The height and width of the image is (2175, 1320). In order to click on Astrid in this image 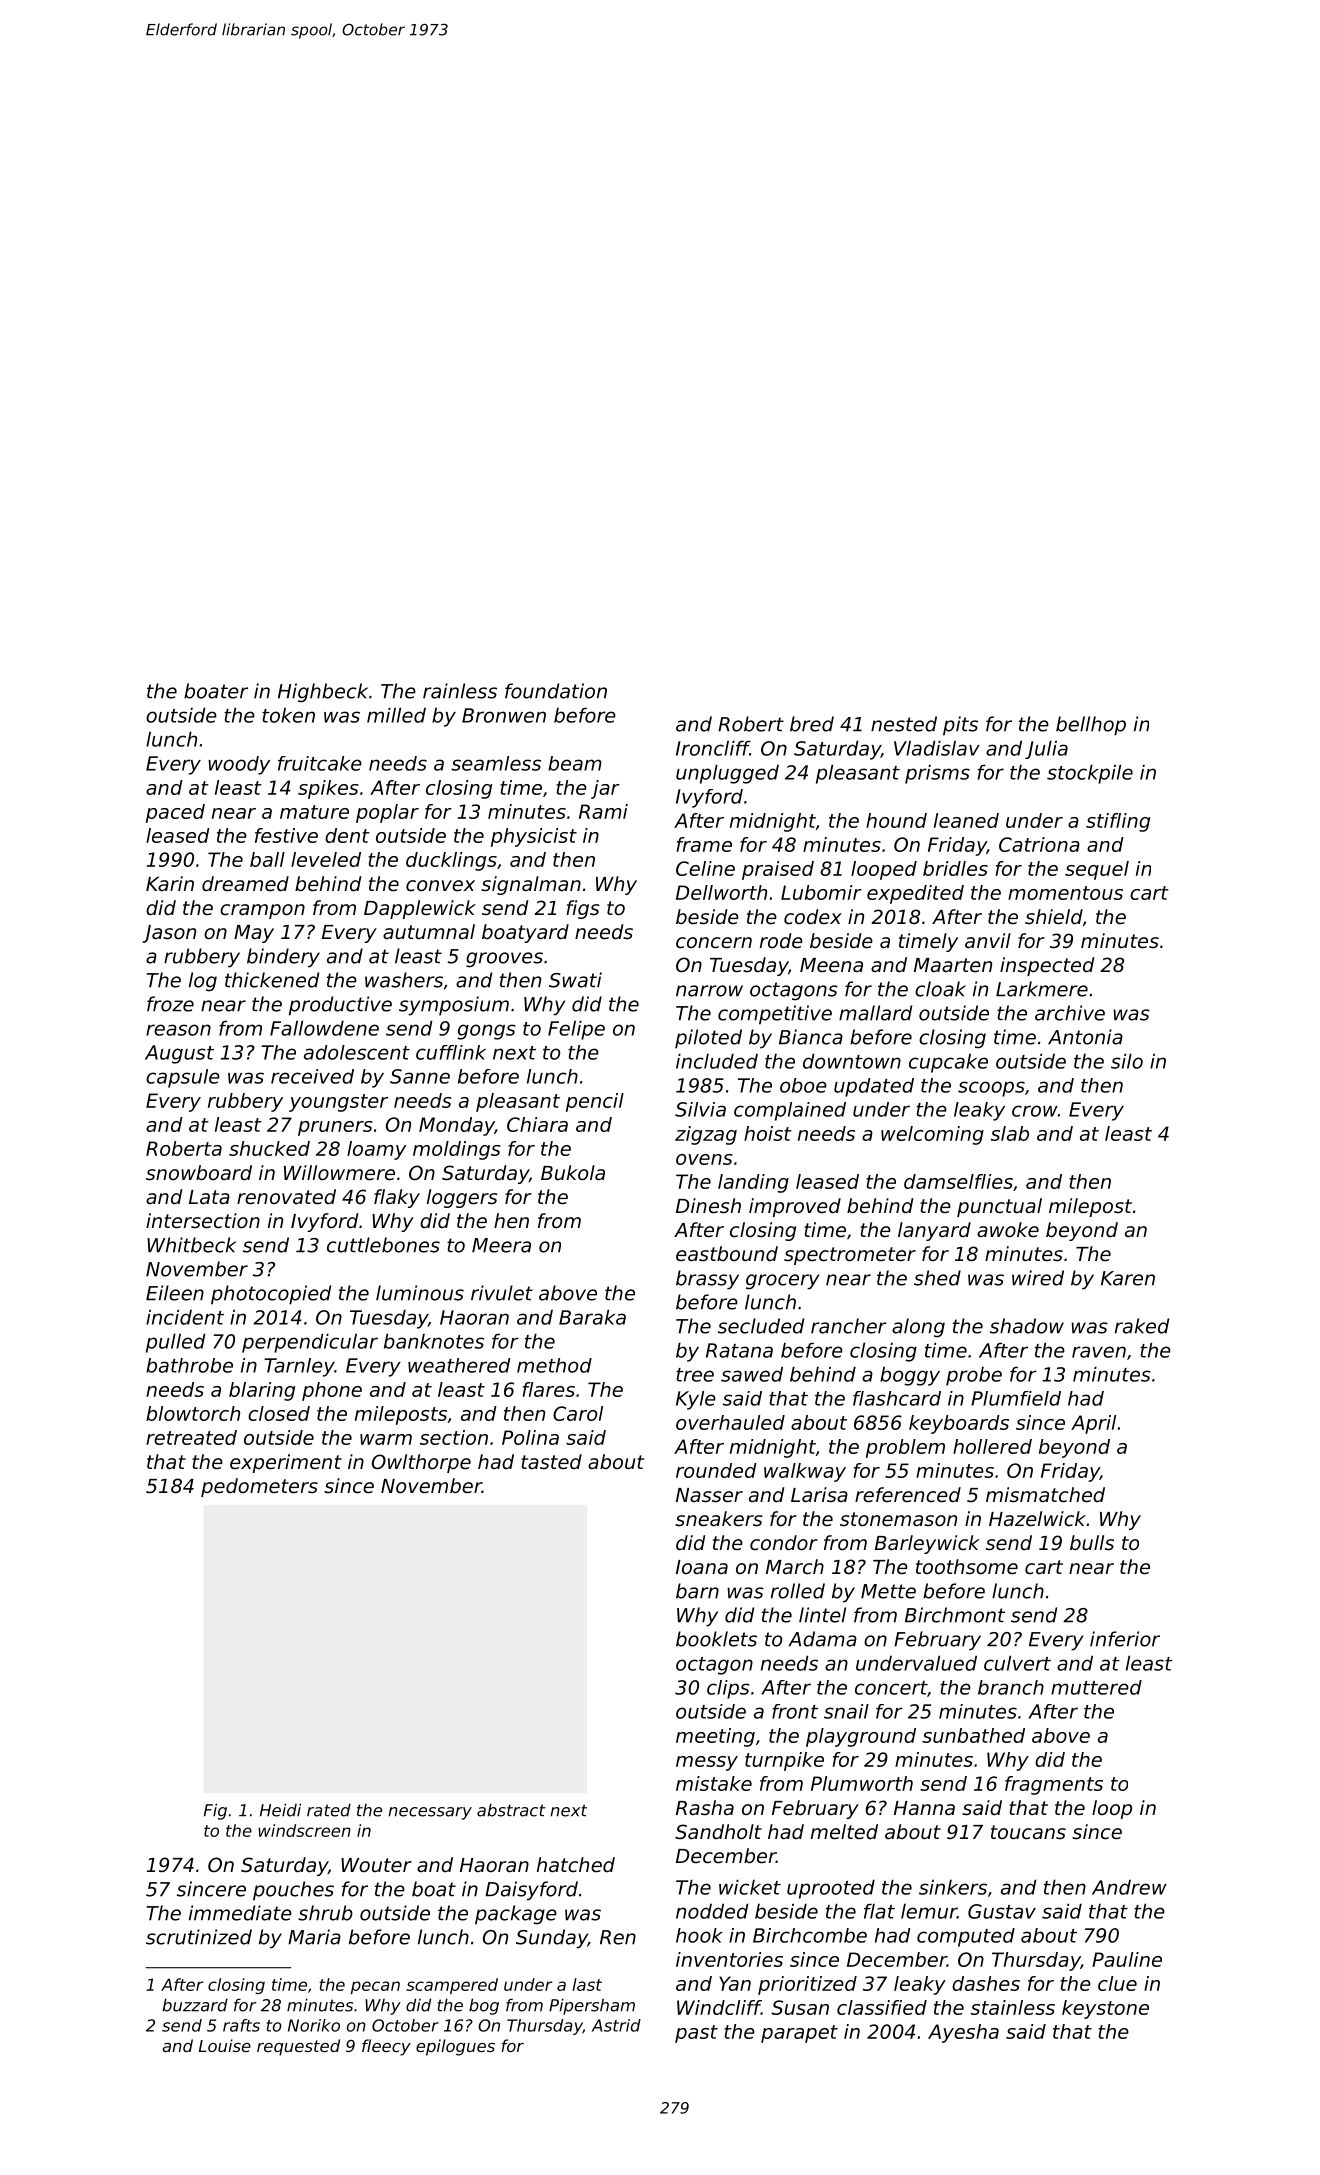, I will do `click(616, 2025)`.
